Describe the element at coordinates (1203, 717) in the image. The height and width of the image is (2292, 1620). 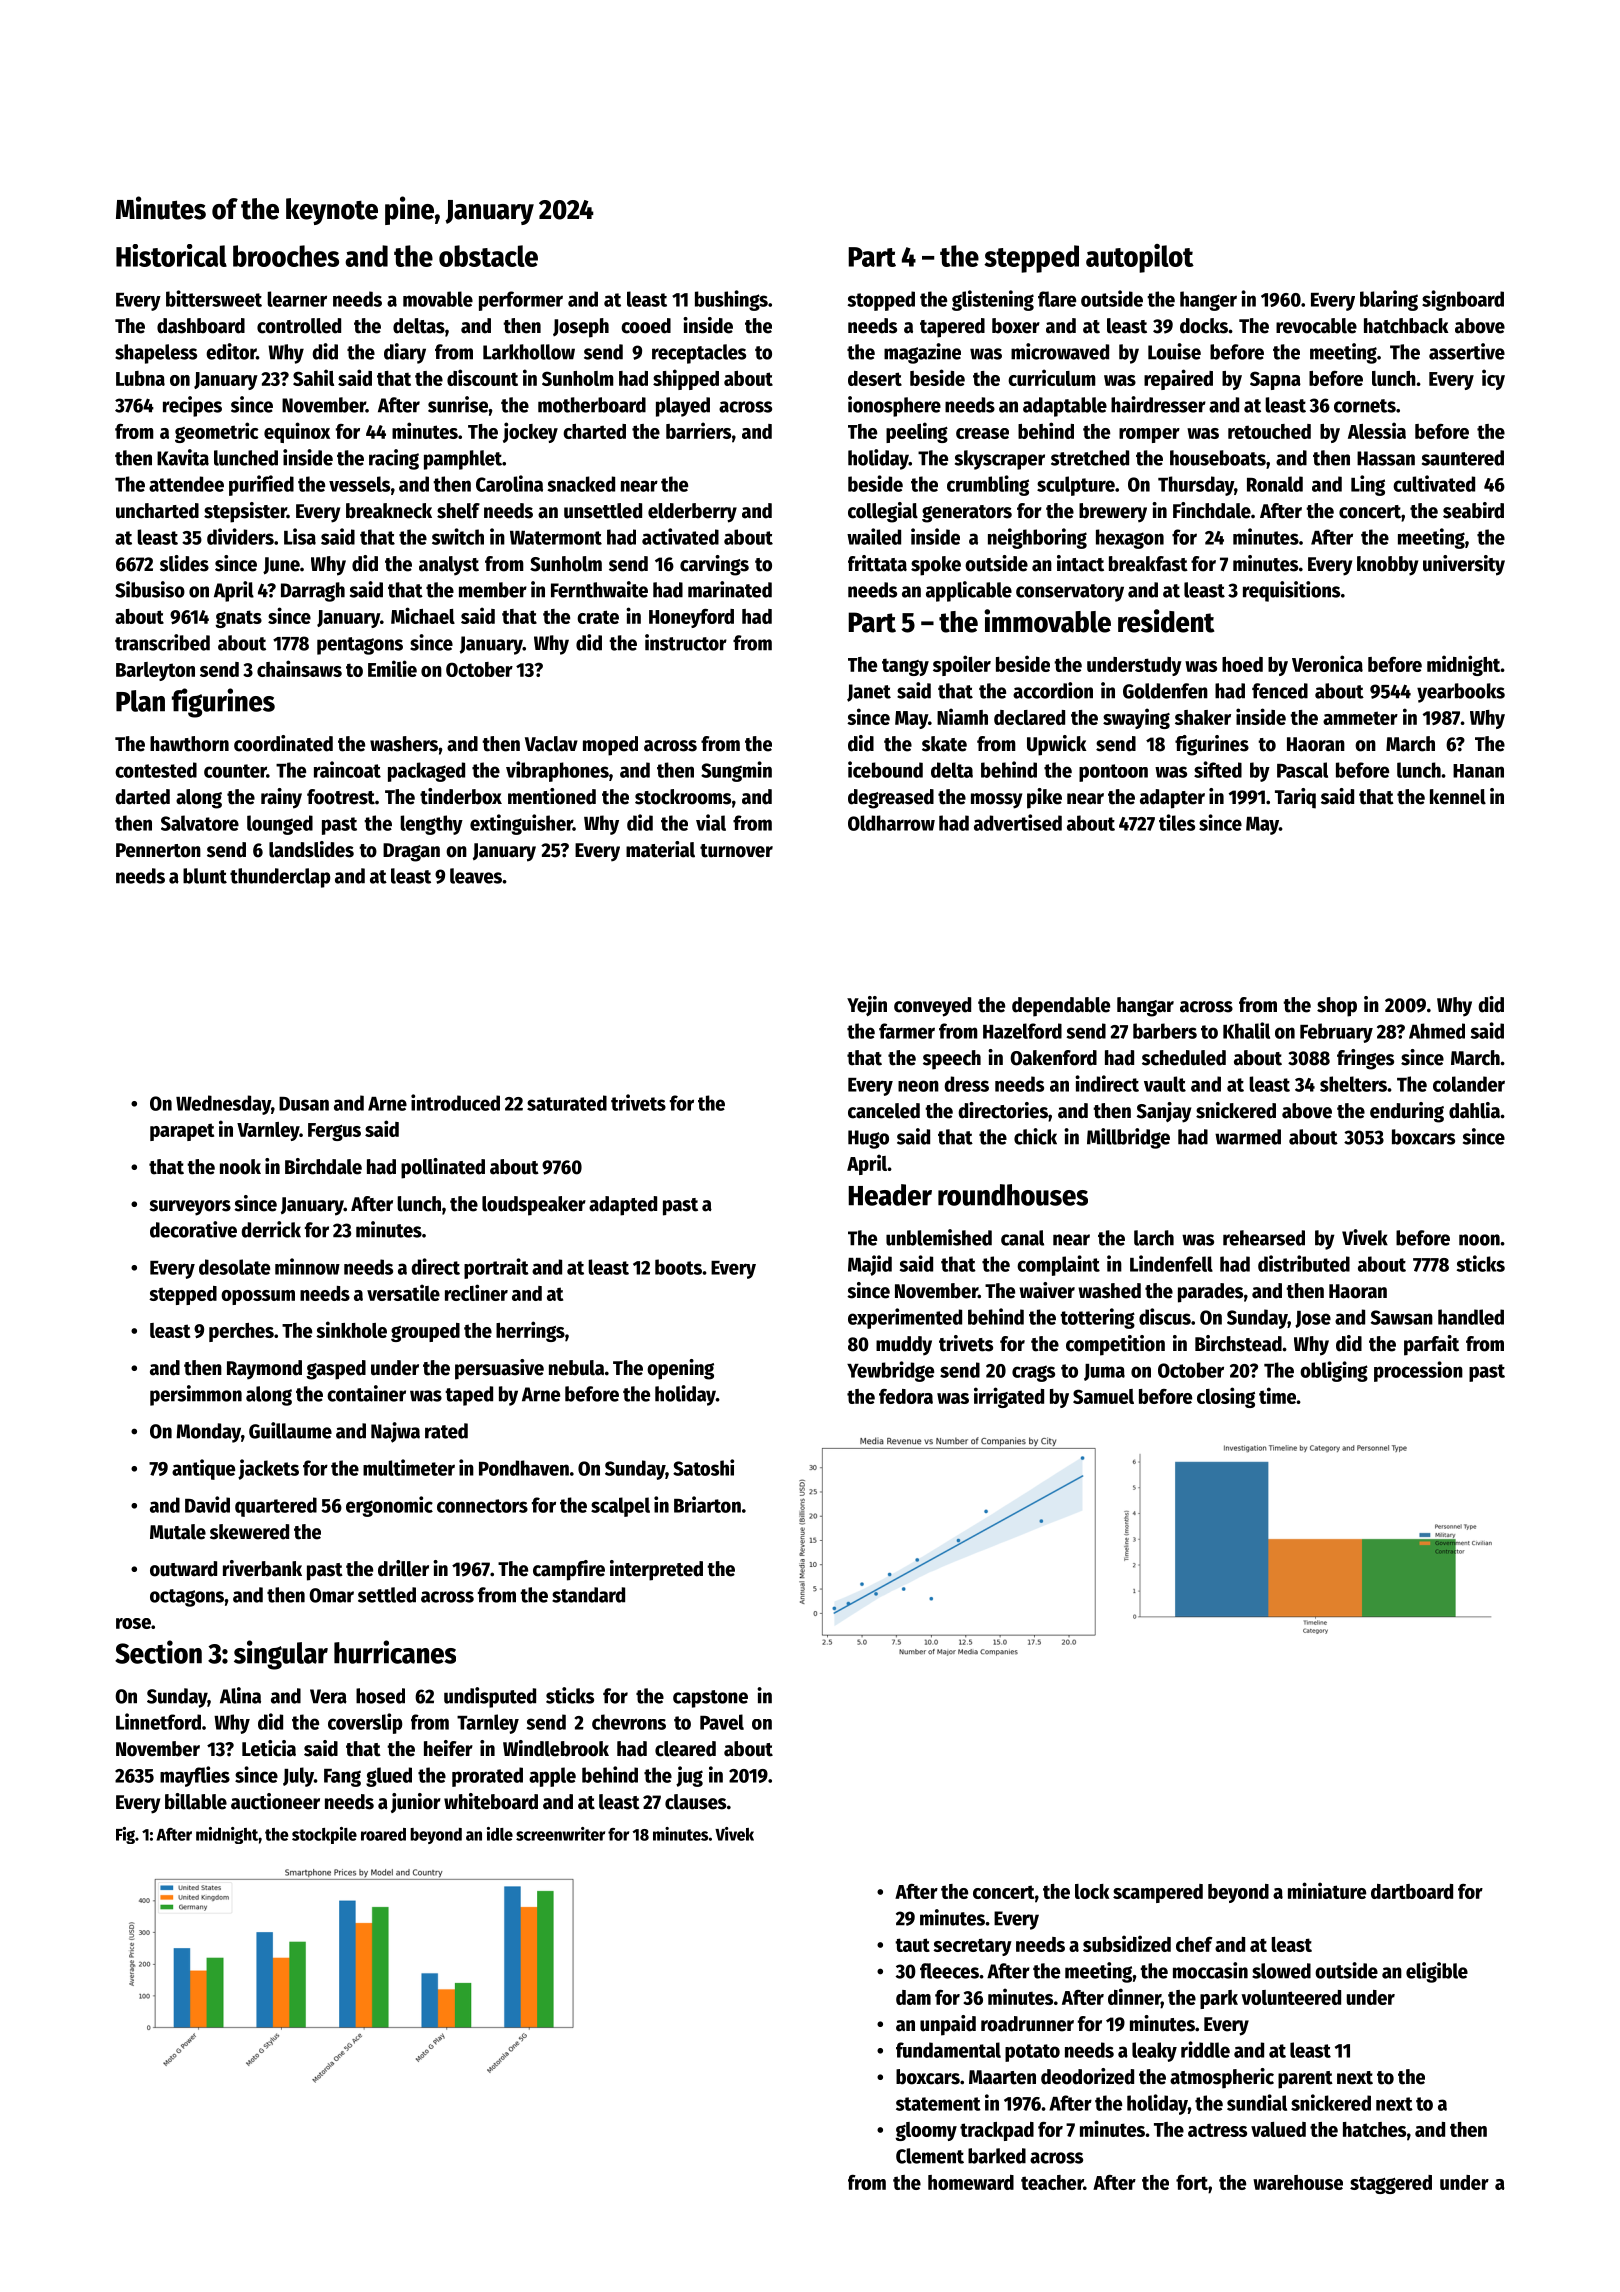
I see `shaker` at that location.
